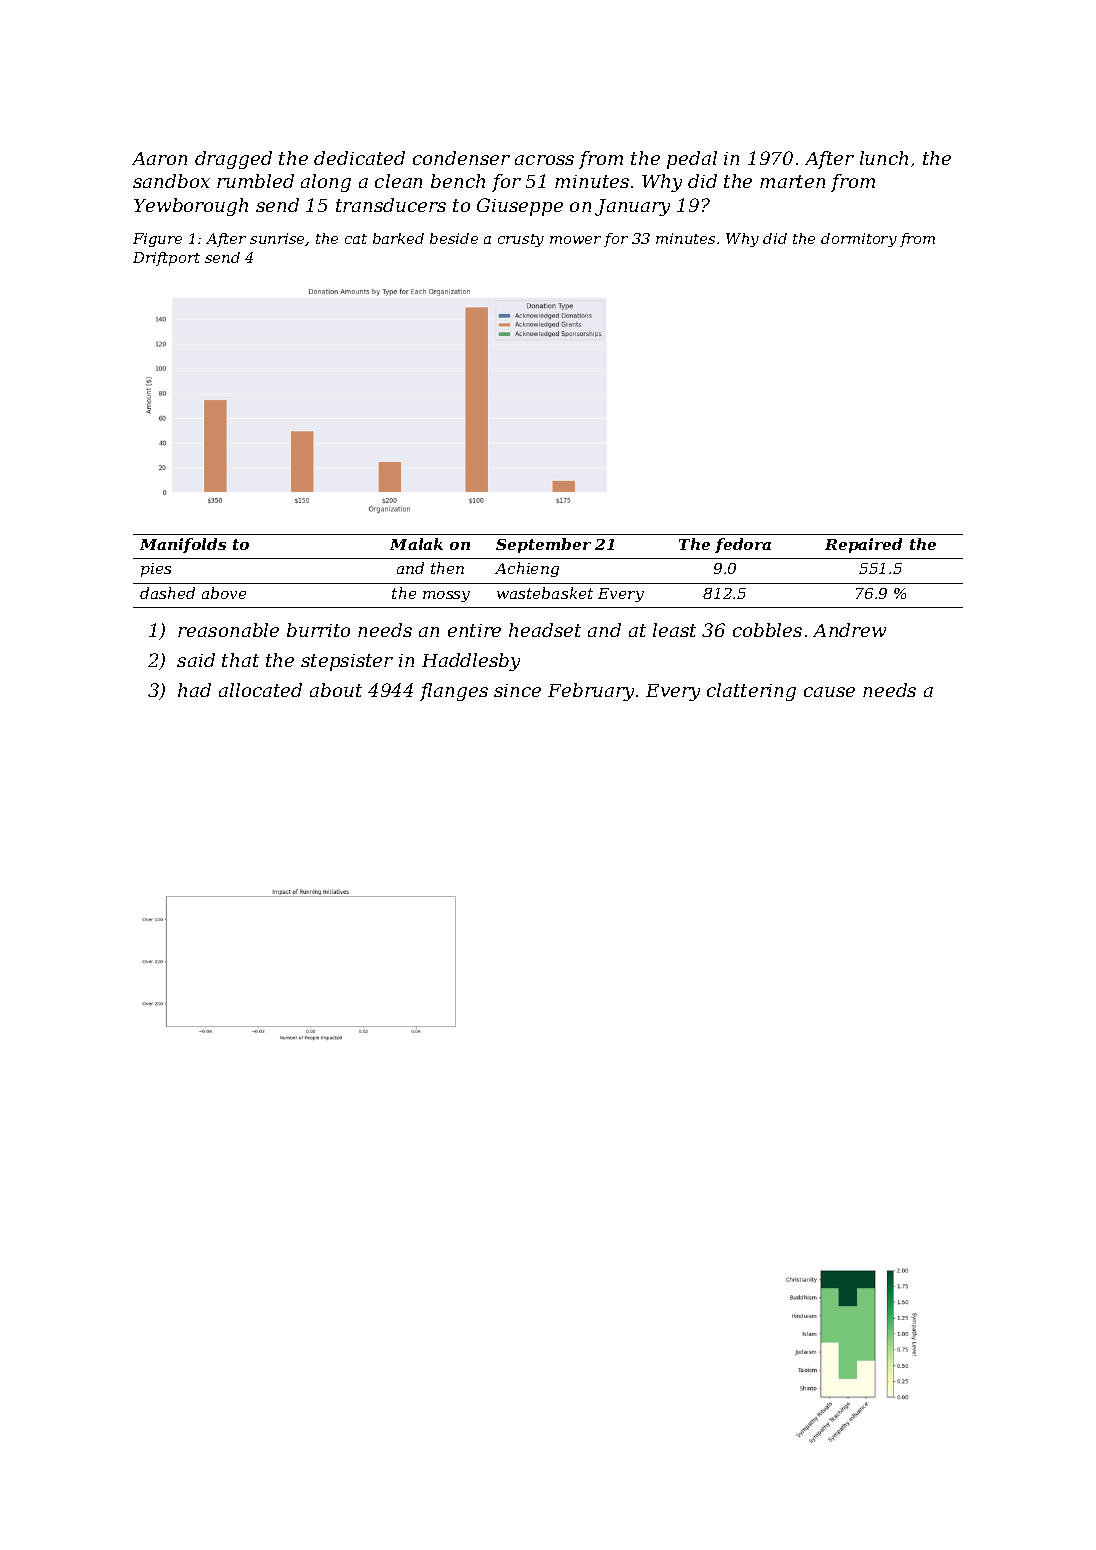  What do you see at coordinates (277, 238) in the page?
I see `sunrise` at bounding box center [277, 238].
